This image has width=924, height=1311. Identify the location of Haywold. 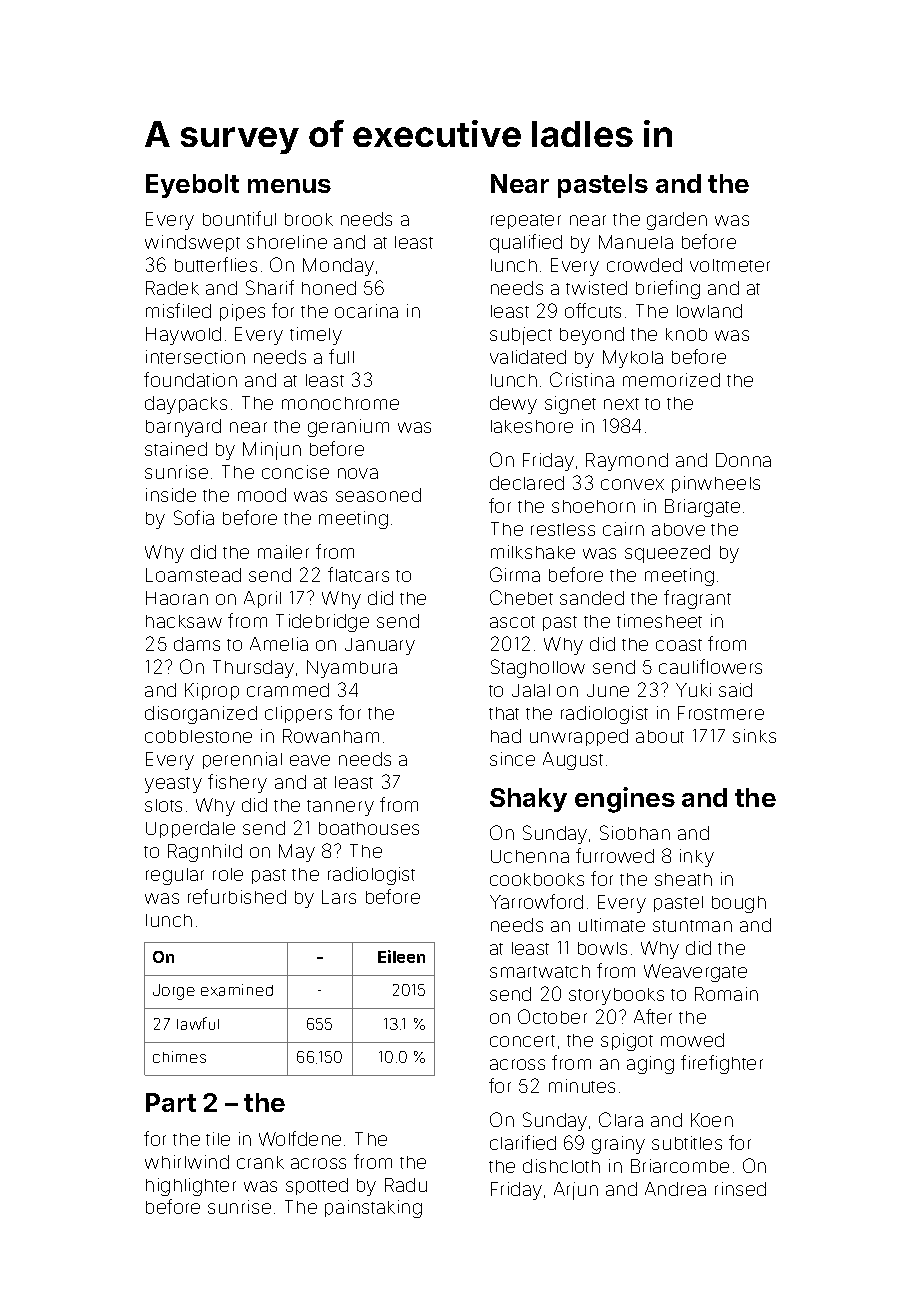
(183, 336).
